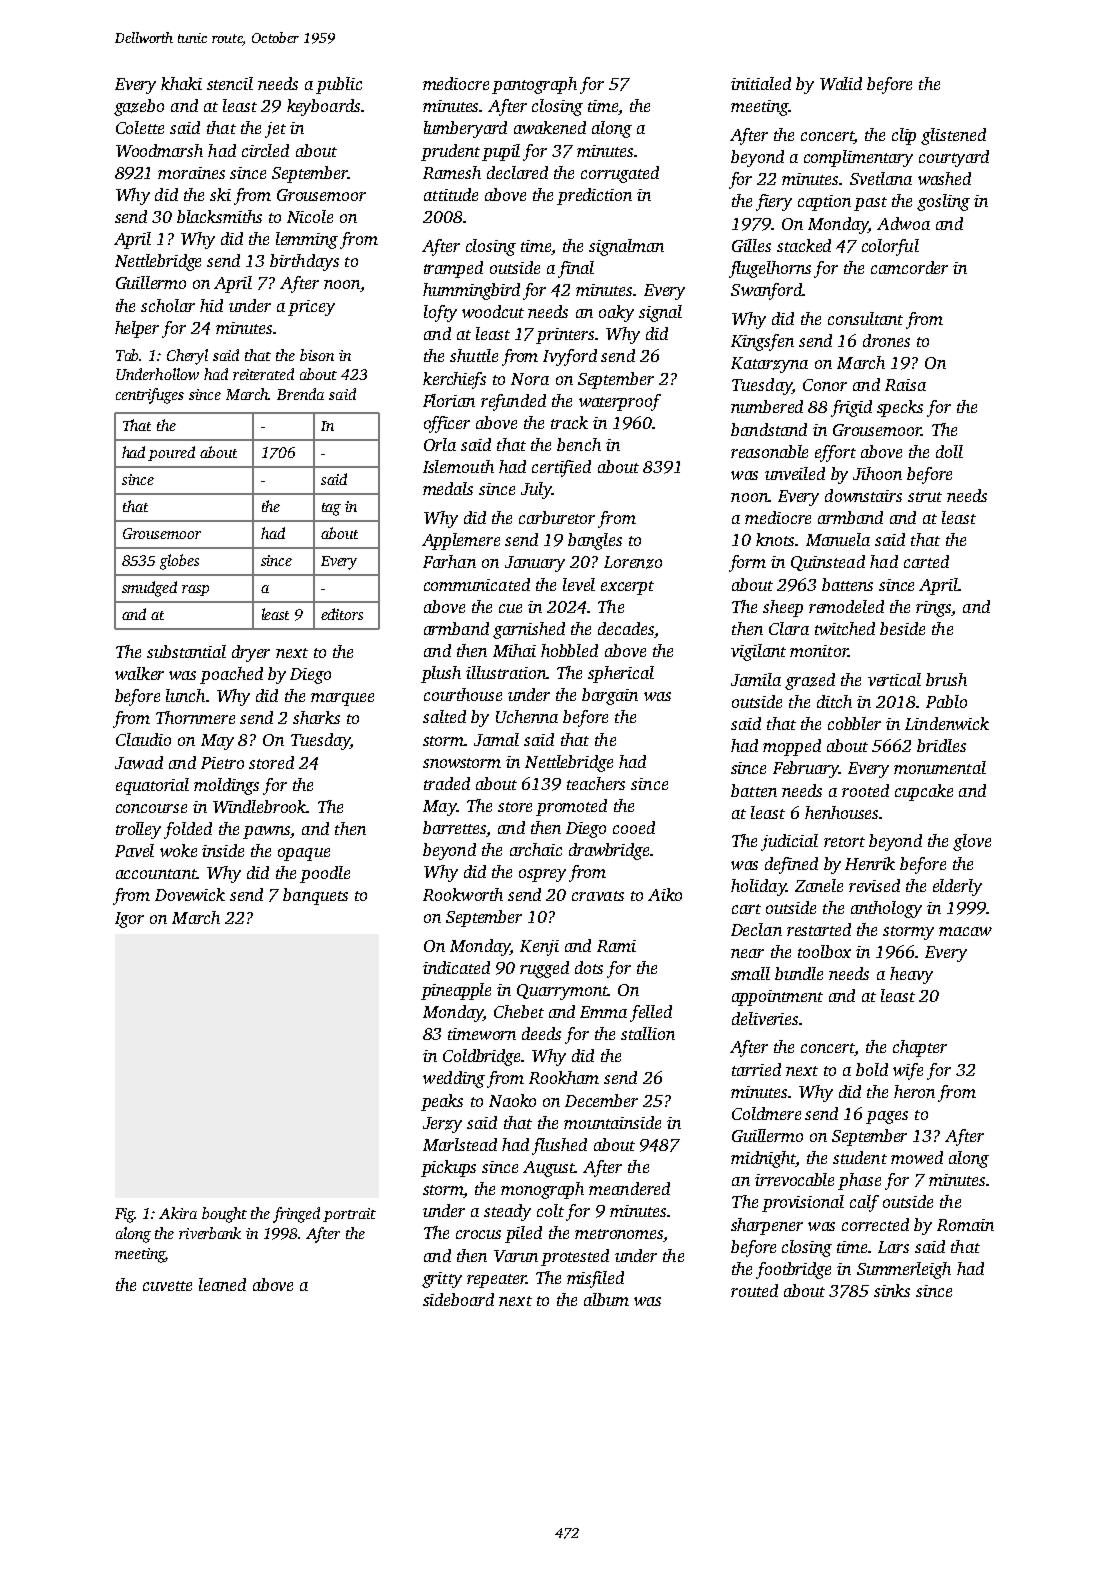 Image resolution: width=1110 pixels, height=1570 pixels. I want to click on Walid, so click(841, 83).
